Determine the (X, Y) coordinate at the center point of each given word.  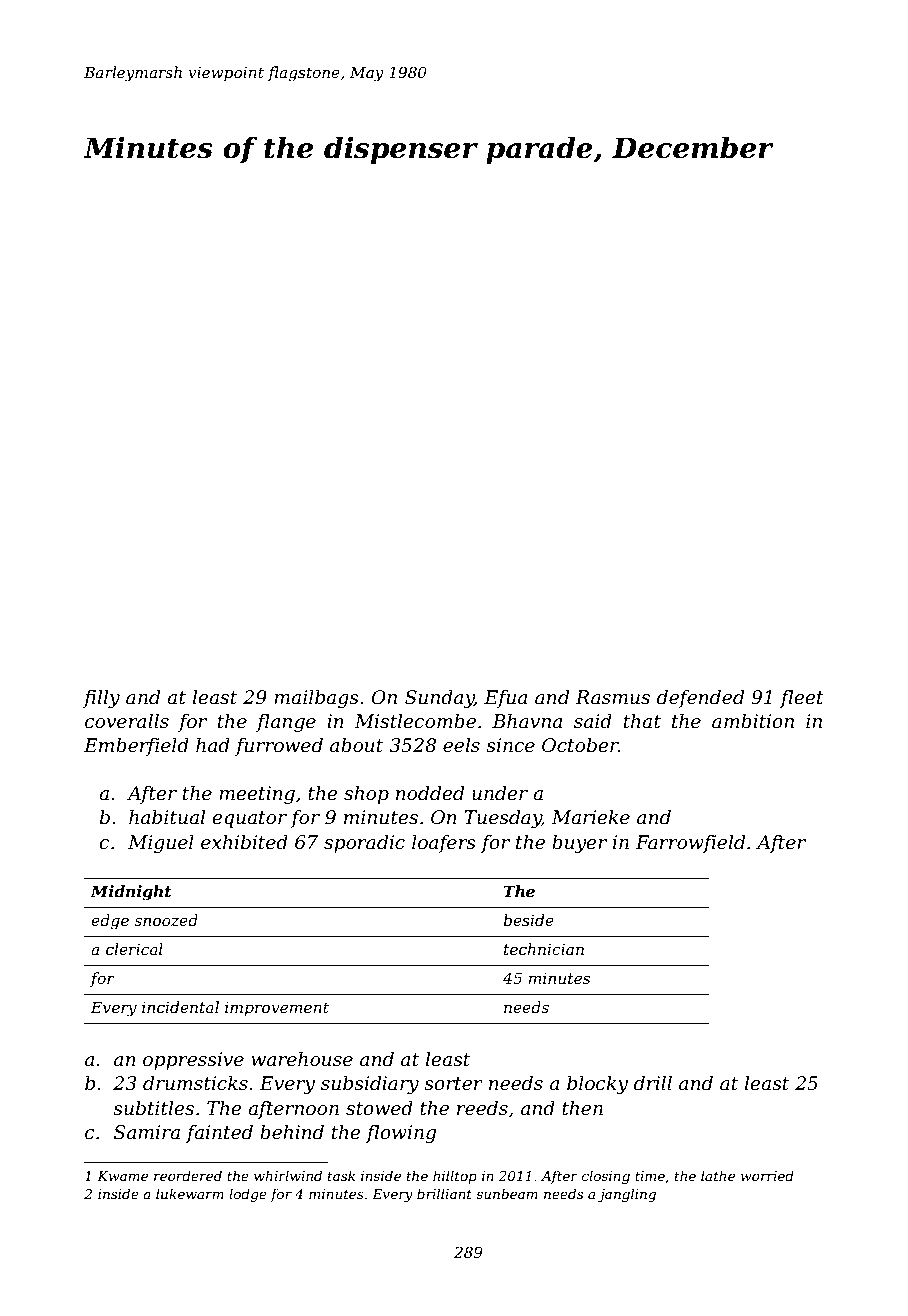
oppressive (193, 1061)
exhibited (244, 842)
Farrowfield (690, 843)
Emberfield (136, 746)
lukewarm (190, 1193)
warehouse (302, 1059)
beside (528, 920)
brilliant (444, 1193)
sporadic (364, 843)
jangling (627, 1195)
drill (653, 1083)
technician (544, 949)
